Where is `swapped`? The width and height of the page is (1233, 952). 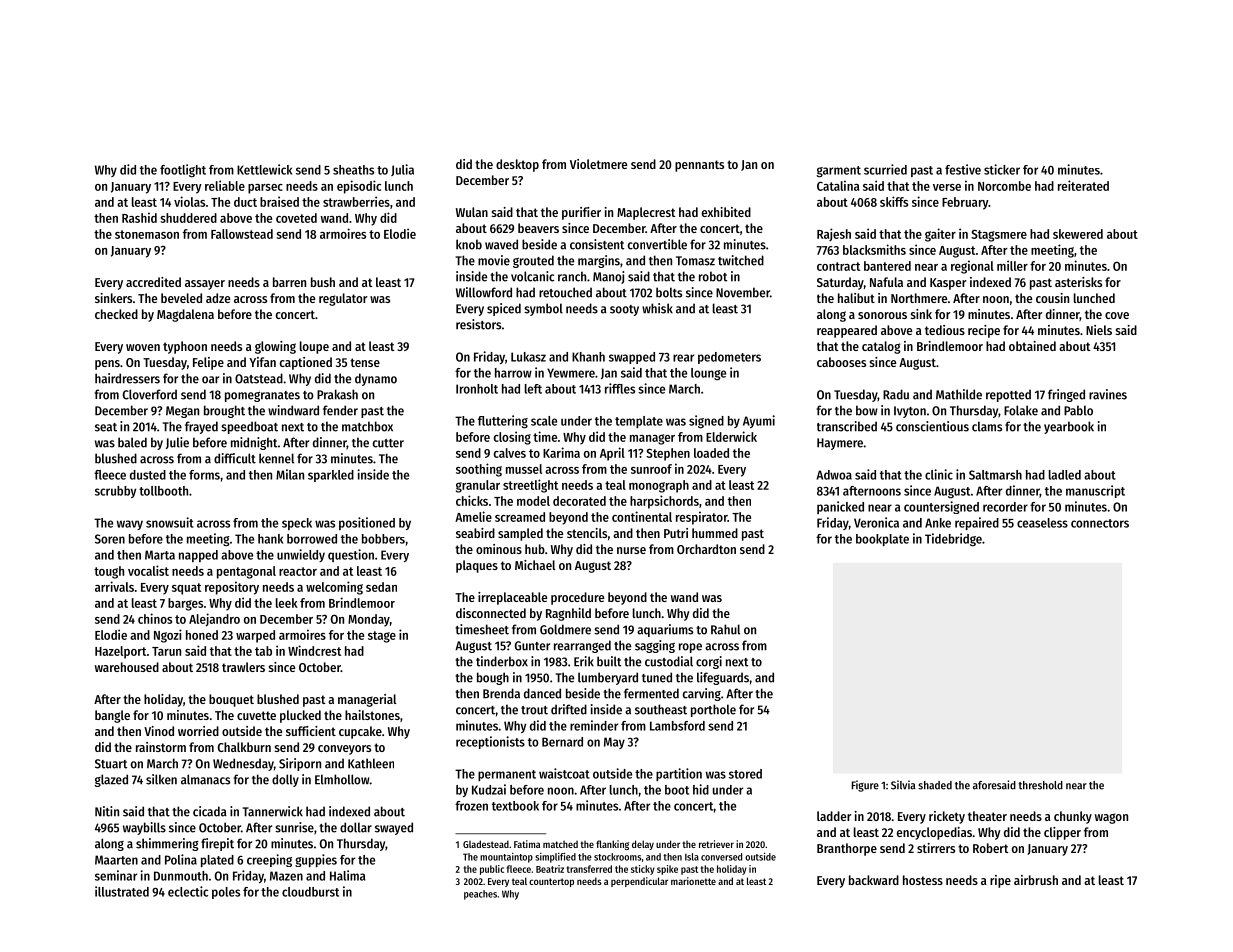 swapped is located at coordinates (632, 358).
